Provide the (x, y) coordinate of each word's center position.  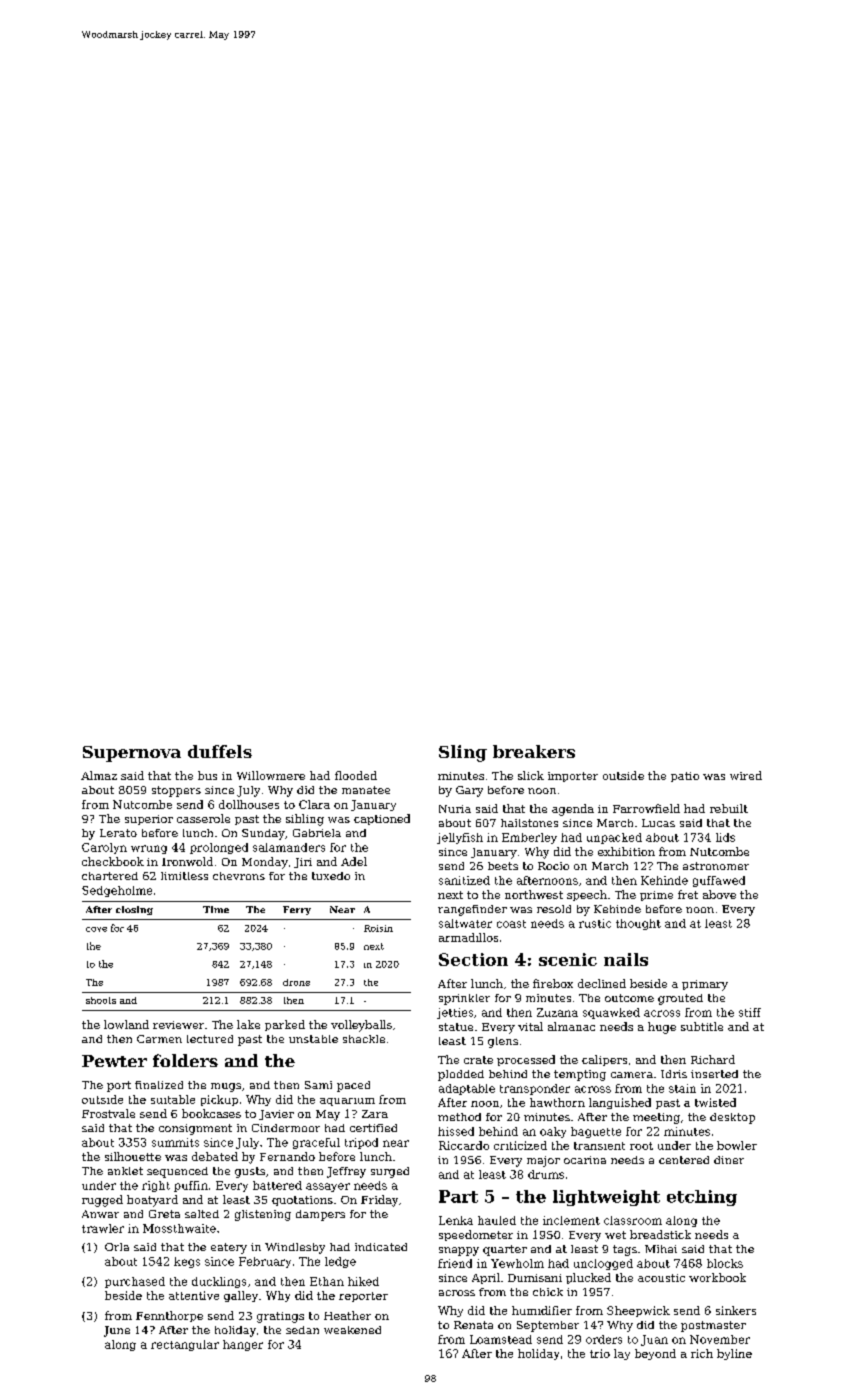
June (117, 1331)
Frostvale (108, 1113)
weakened (352, 1330)
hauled (497, 1220)
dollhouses (249, 804)
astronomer (716, 866)
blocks (725, 1263)
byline (734, 1354)
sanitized (464, 880)
